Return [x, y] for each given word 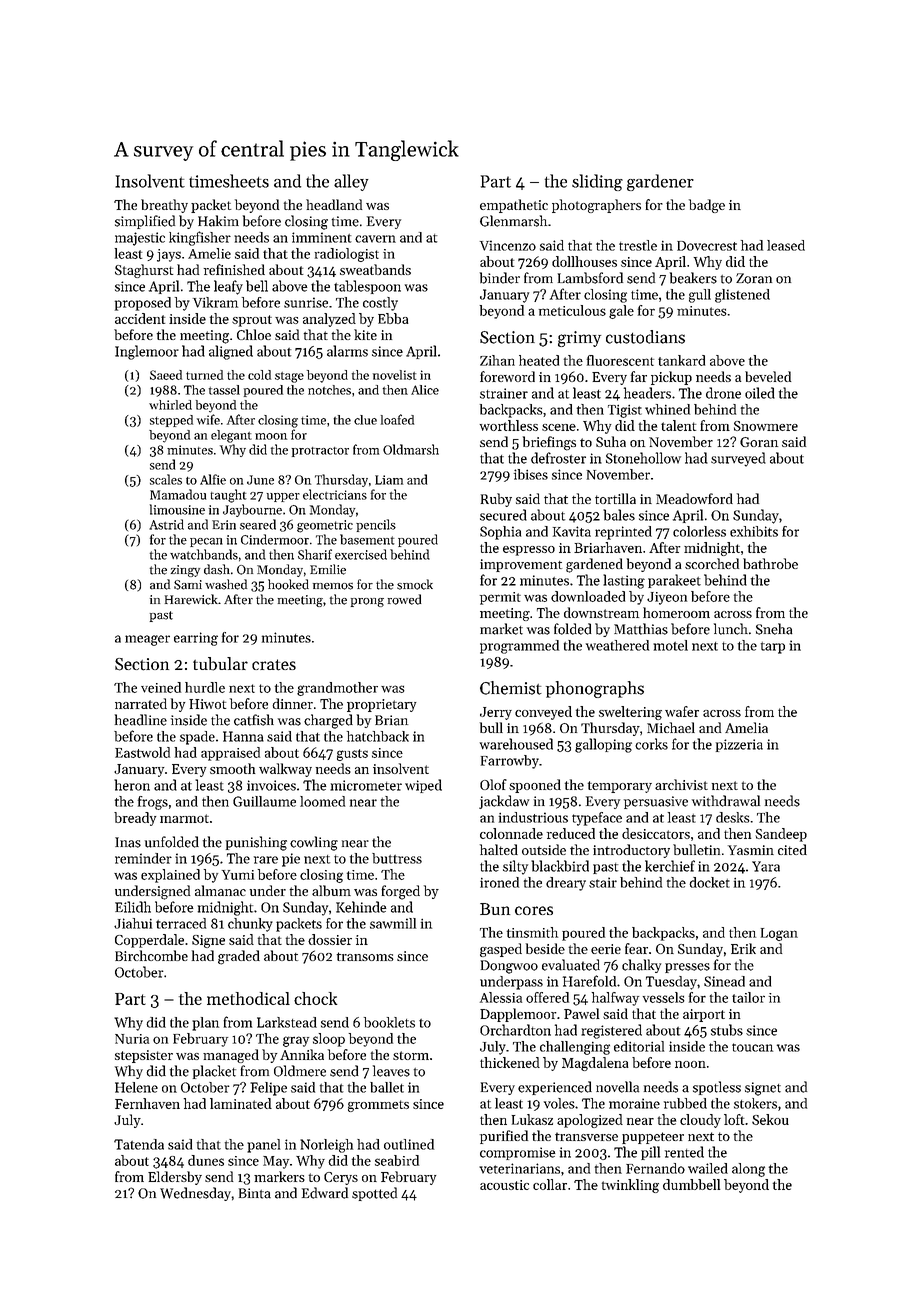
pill [650, 1153]
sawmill [393, 923]
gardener [660, 182]
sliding [597, 182]
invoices [271, 785]
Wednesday [195, 1194]
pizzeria [739, 745]
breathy [164, 206]
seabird [397, 1160]
